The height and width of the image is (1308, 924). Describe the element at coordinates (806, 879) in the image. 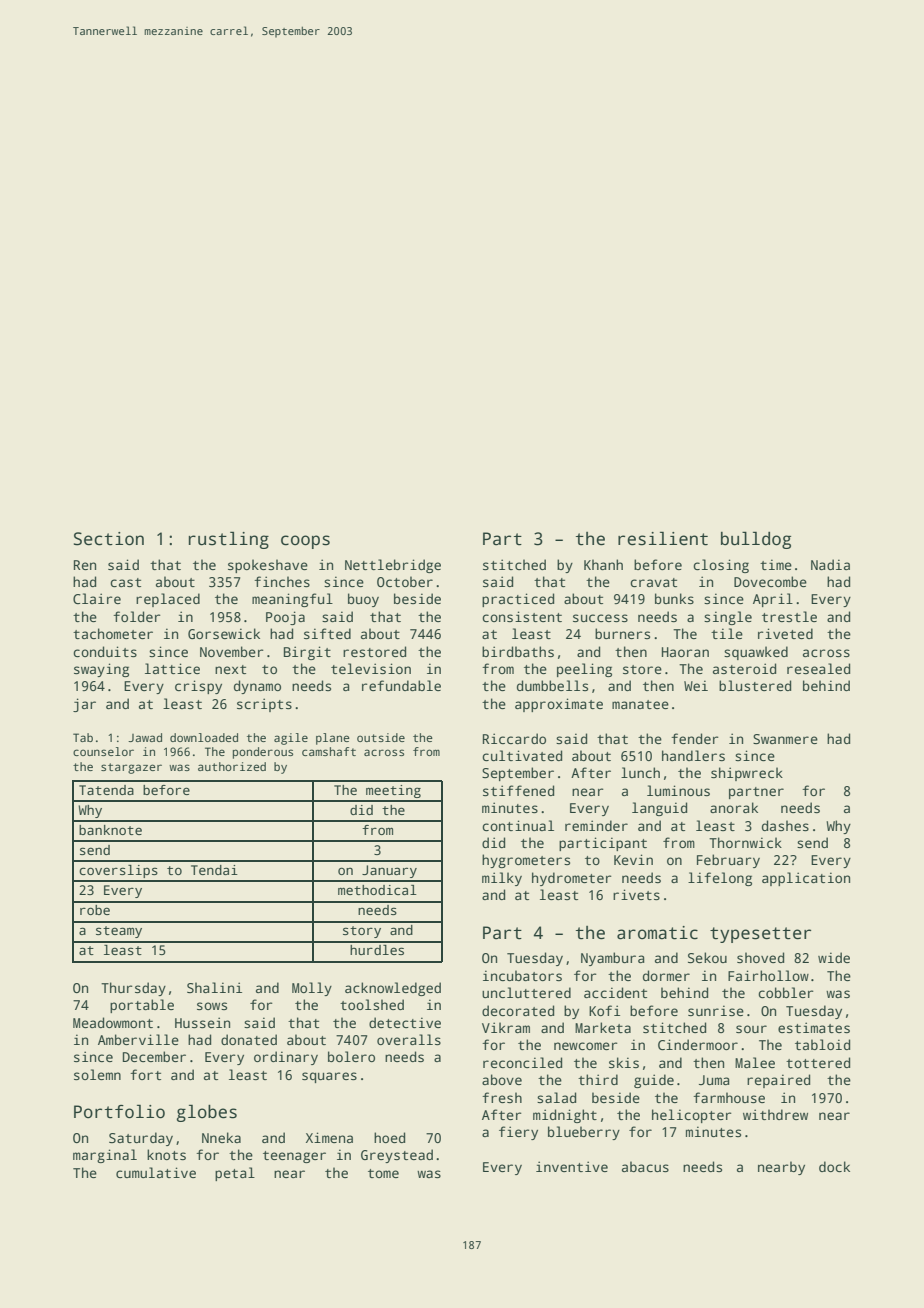

I see `application` at that location.
